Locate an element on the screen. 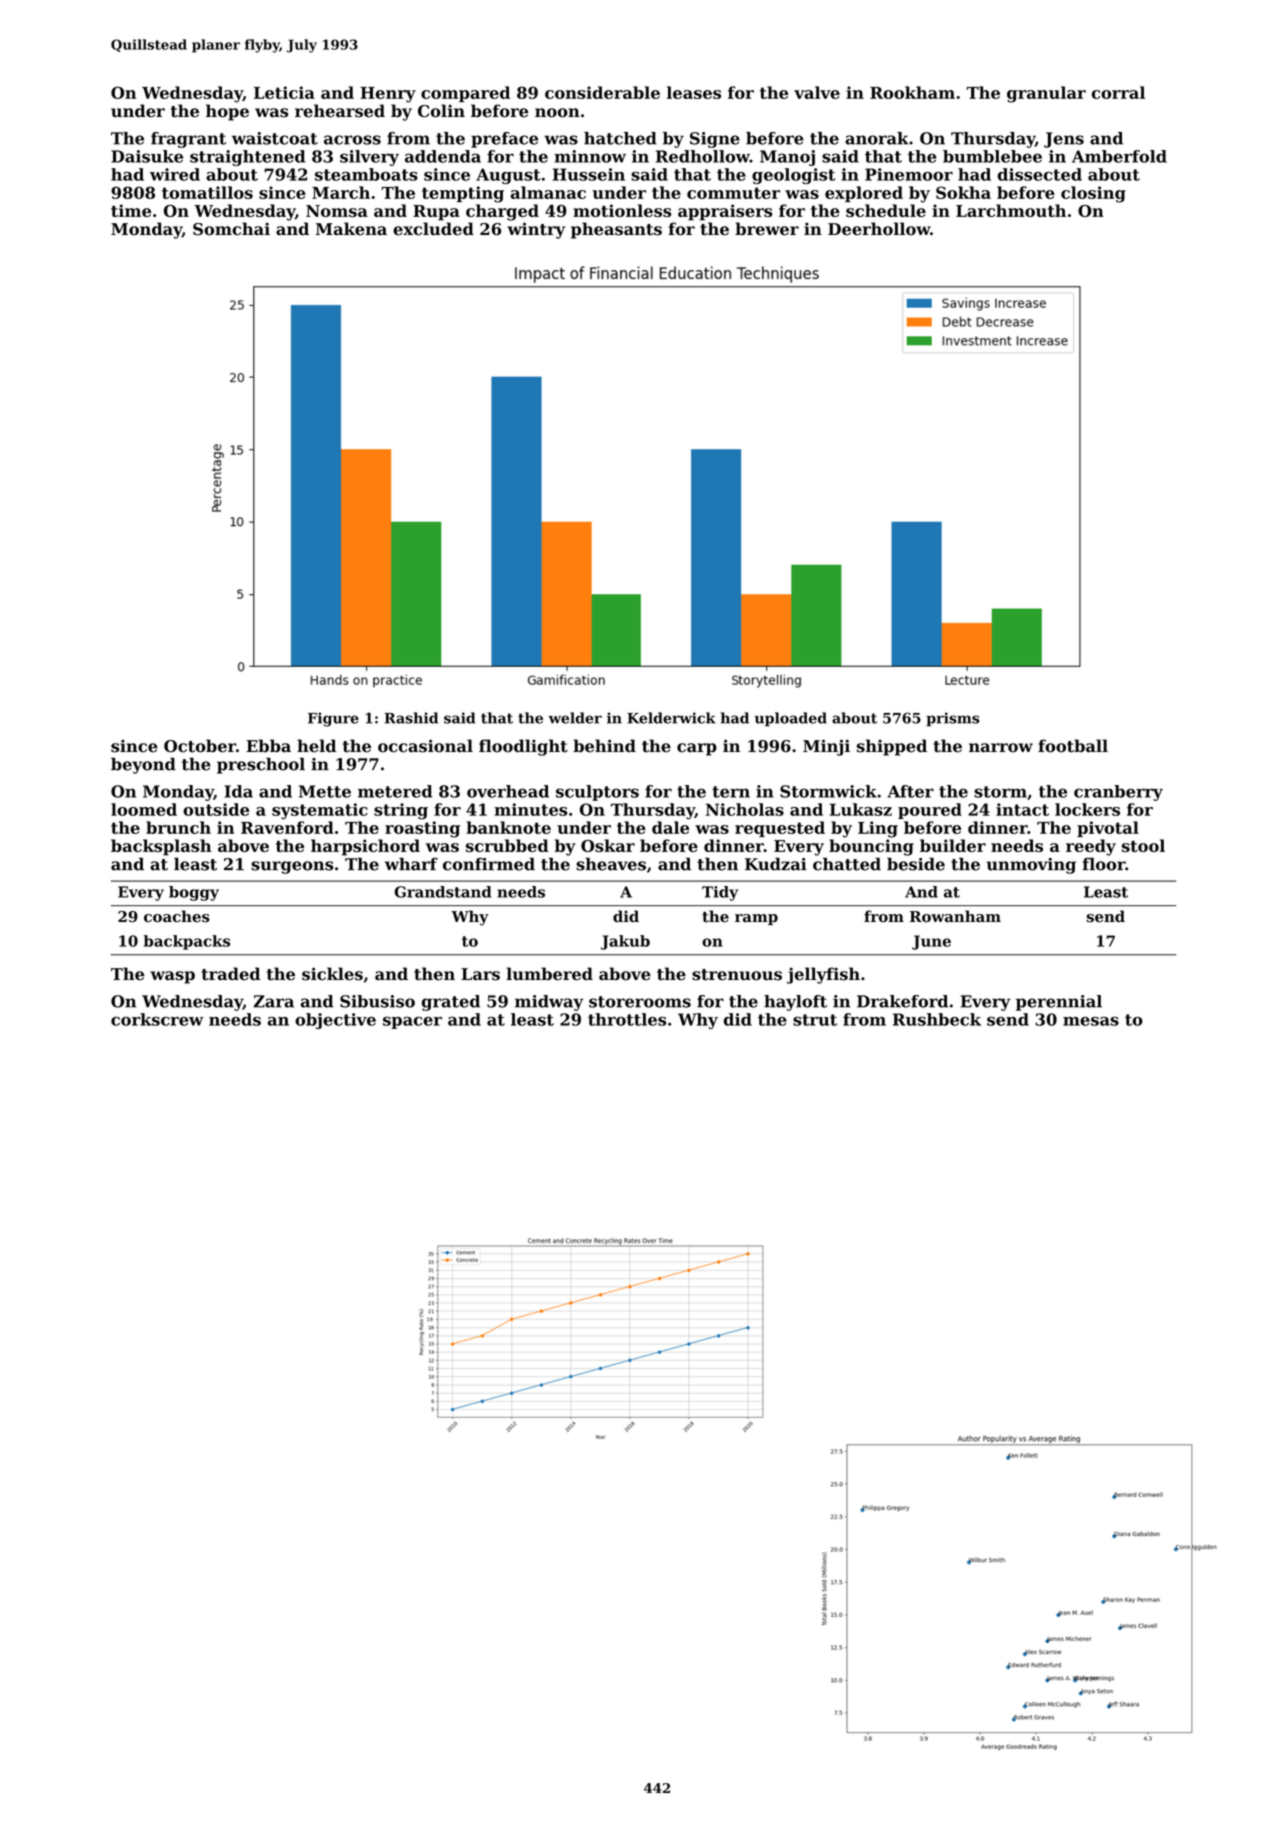 Image resolution: width=1287 pixels, height=1821 pixels. prisms is located at coordinates (952, 719).
